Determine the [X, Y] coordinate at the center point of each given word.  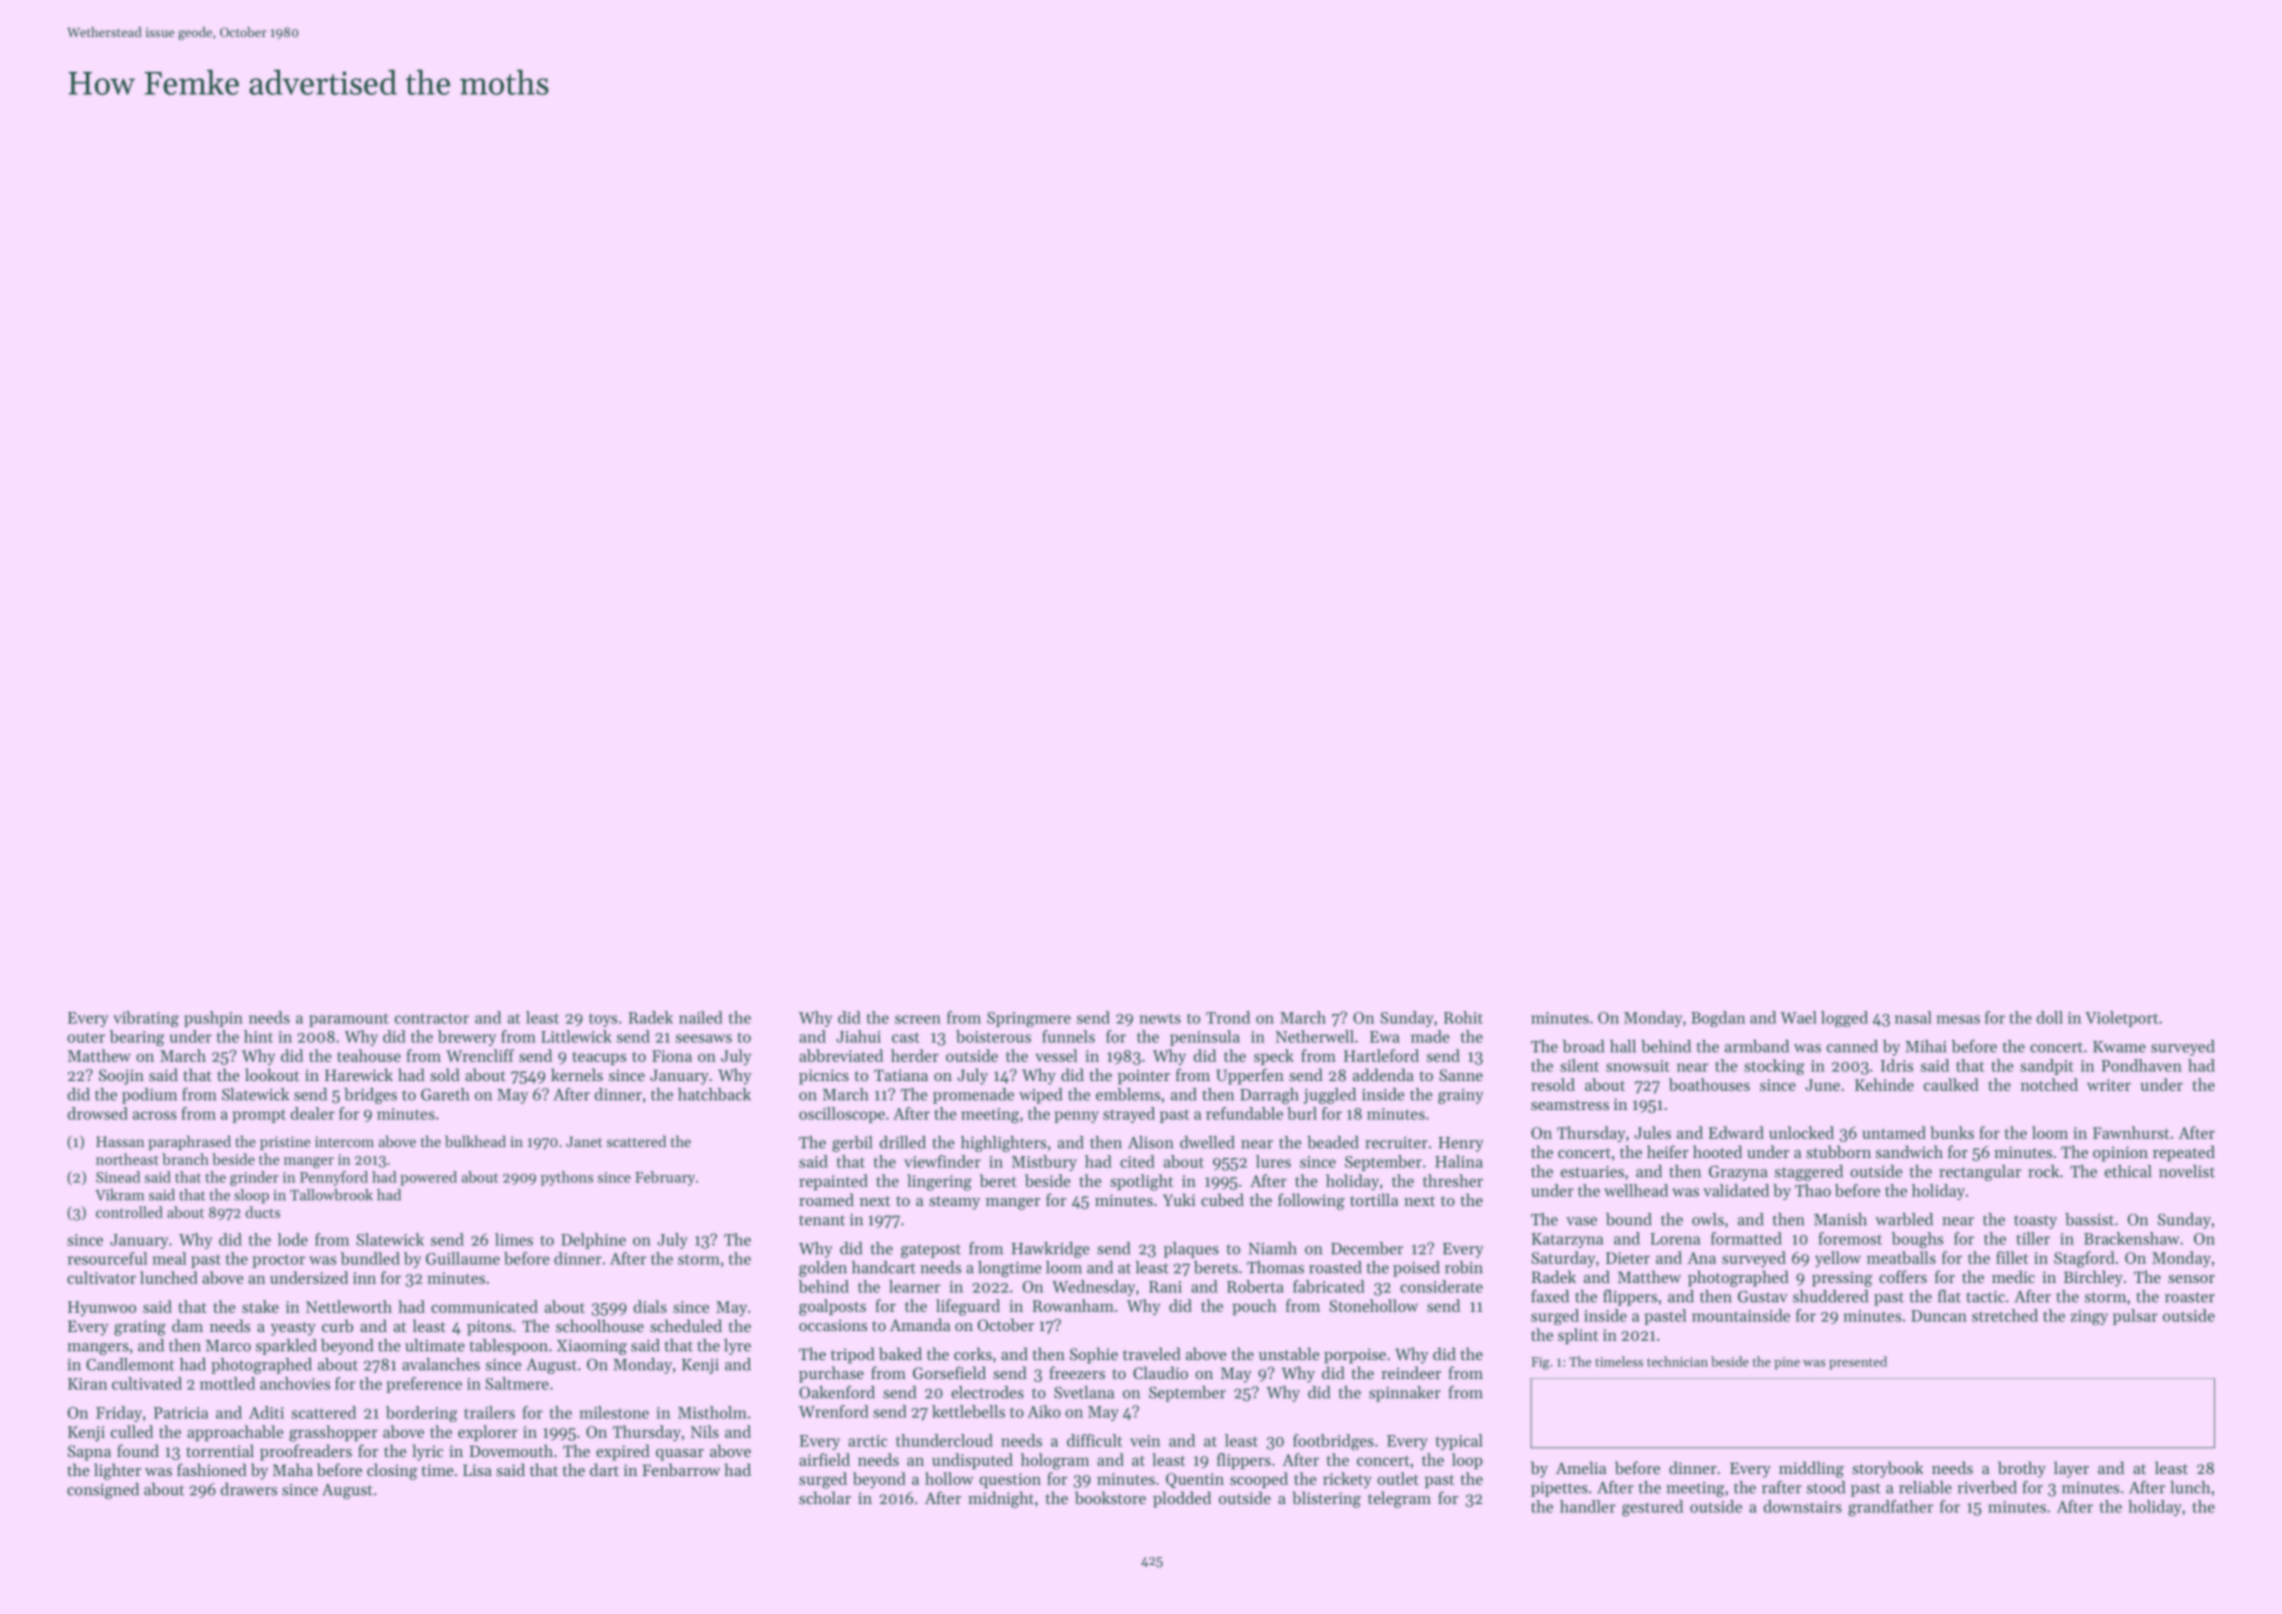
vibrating [146, 1019]
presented [1858, 1363]
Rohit [1463, 1017]
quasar [680, 1455]
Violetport [2121, 1019]
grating [140, 1328]
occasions [833, 1325]
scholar [825, 1497]
